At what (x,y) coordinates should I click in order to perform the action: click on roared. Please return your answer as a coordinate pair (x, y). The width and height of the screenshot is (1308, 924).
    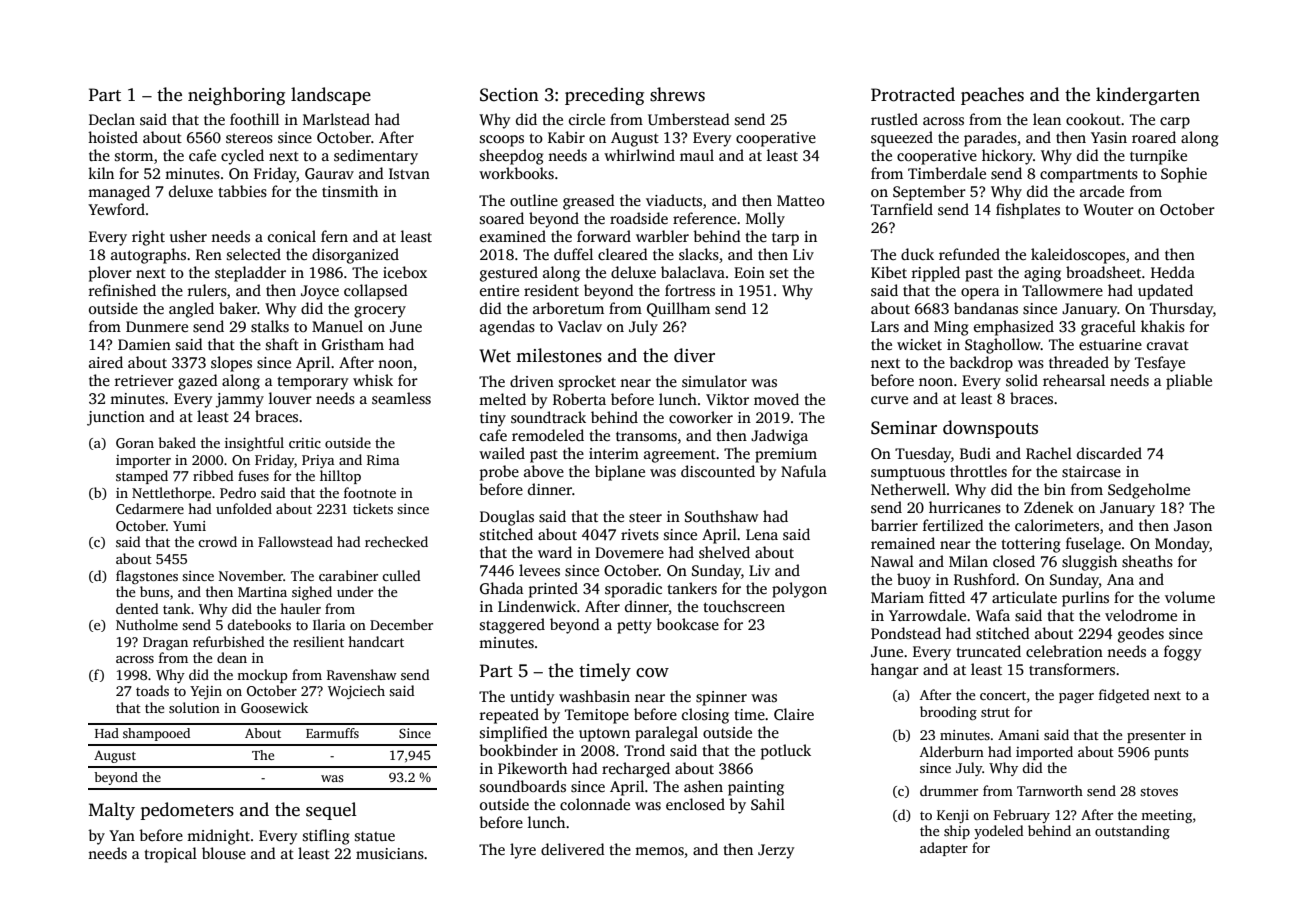
    Looking at the image, I should click on (1154, 137).
